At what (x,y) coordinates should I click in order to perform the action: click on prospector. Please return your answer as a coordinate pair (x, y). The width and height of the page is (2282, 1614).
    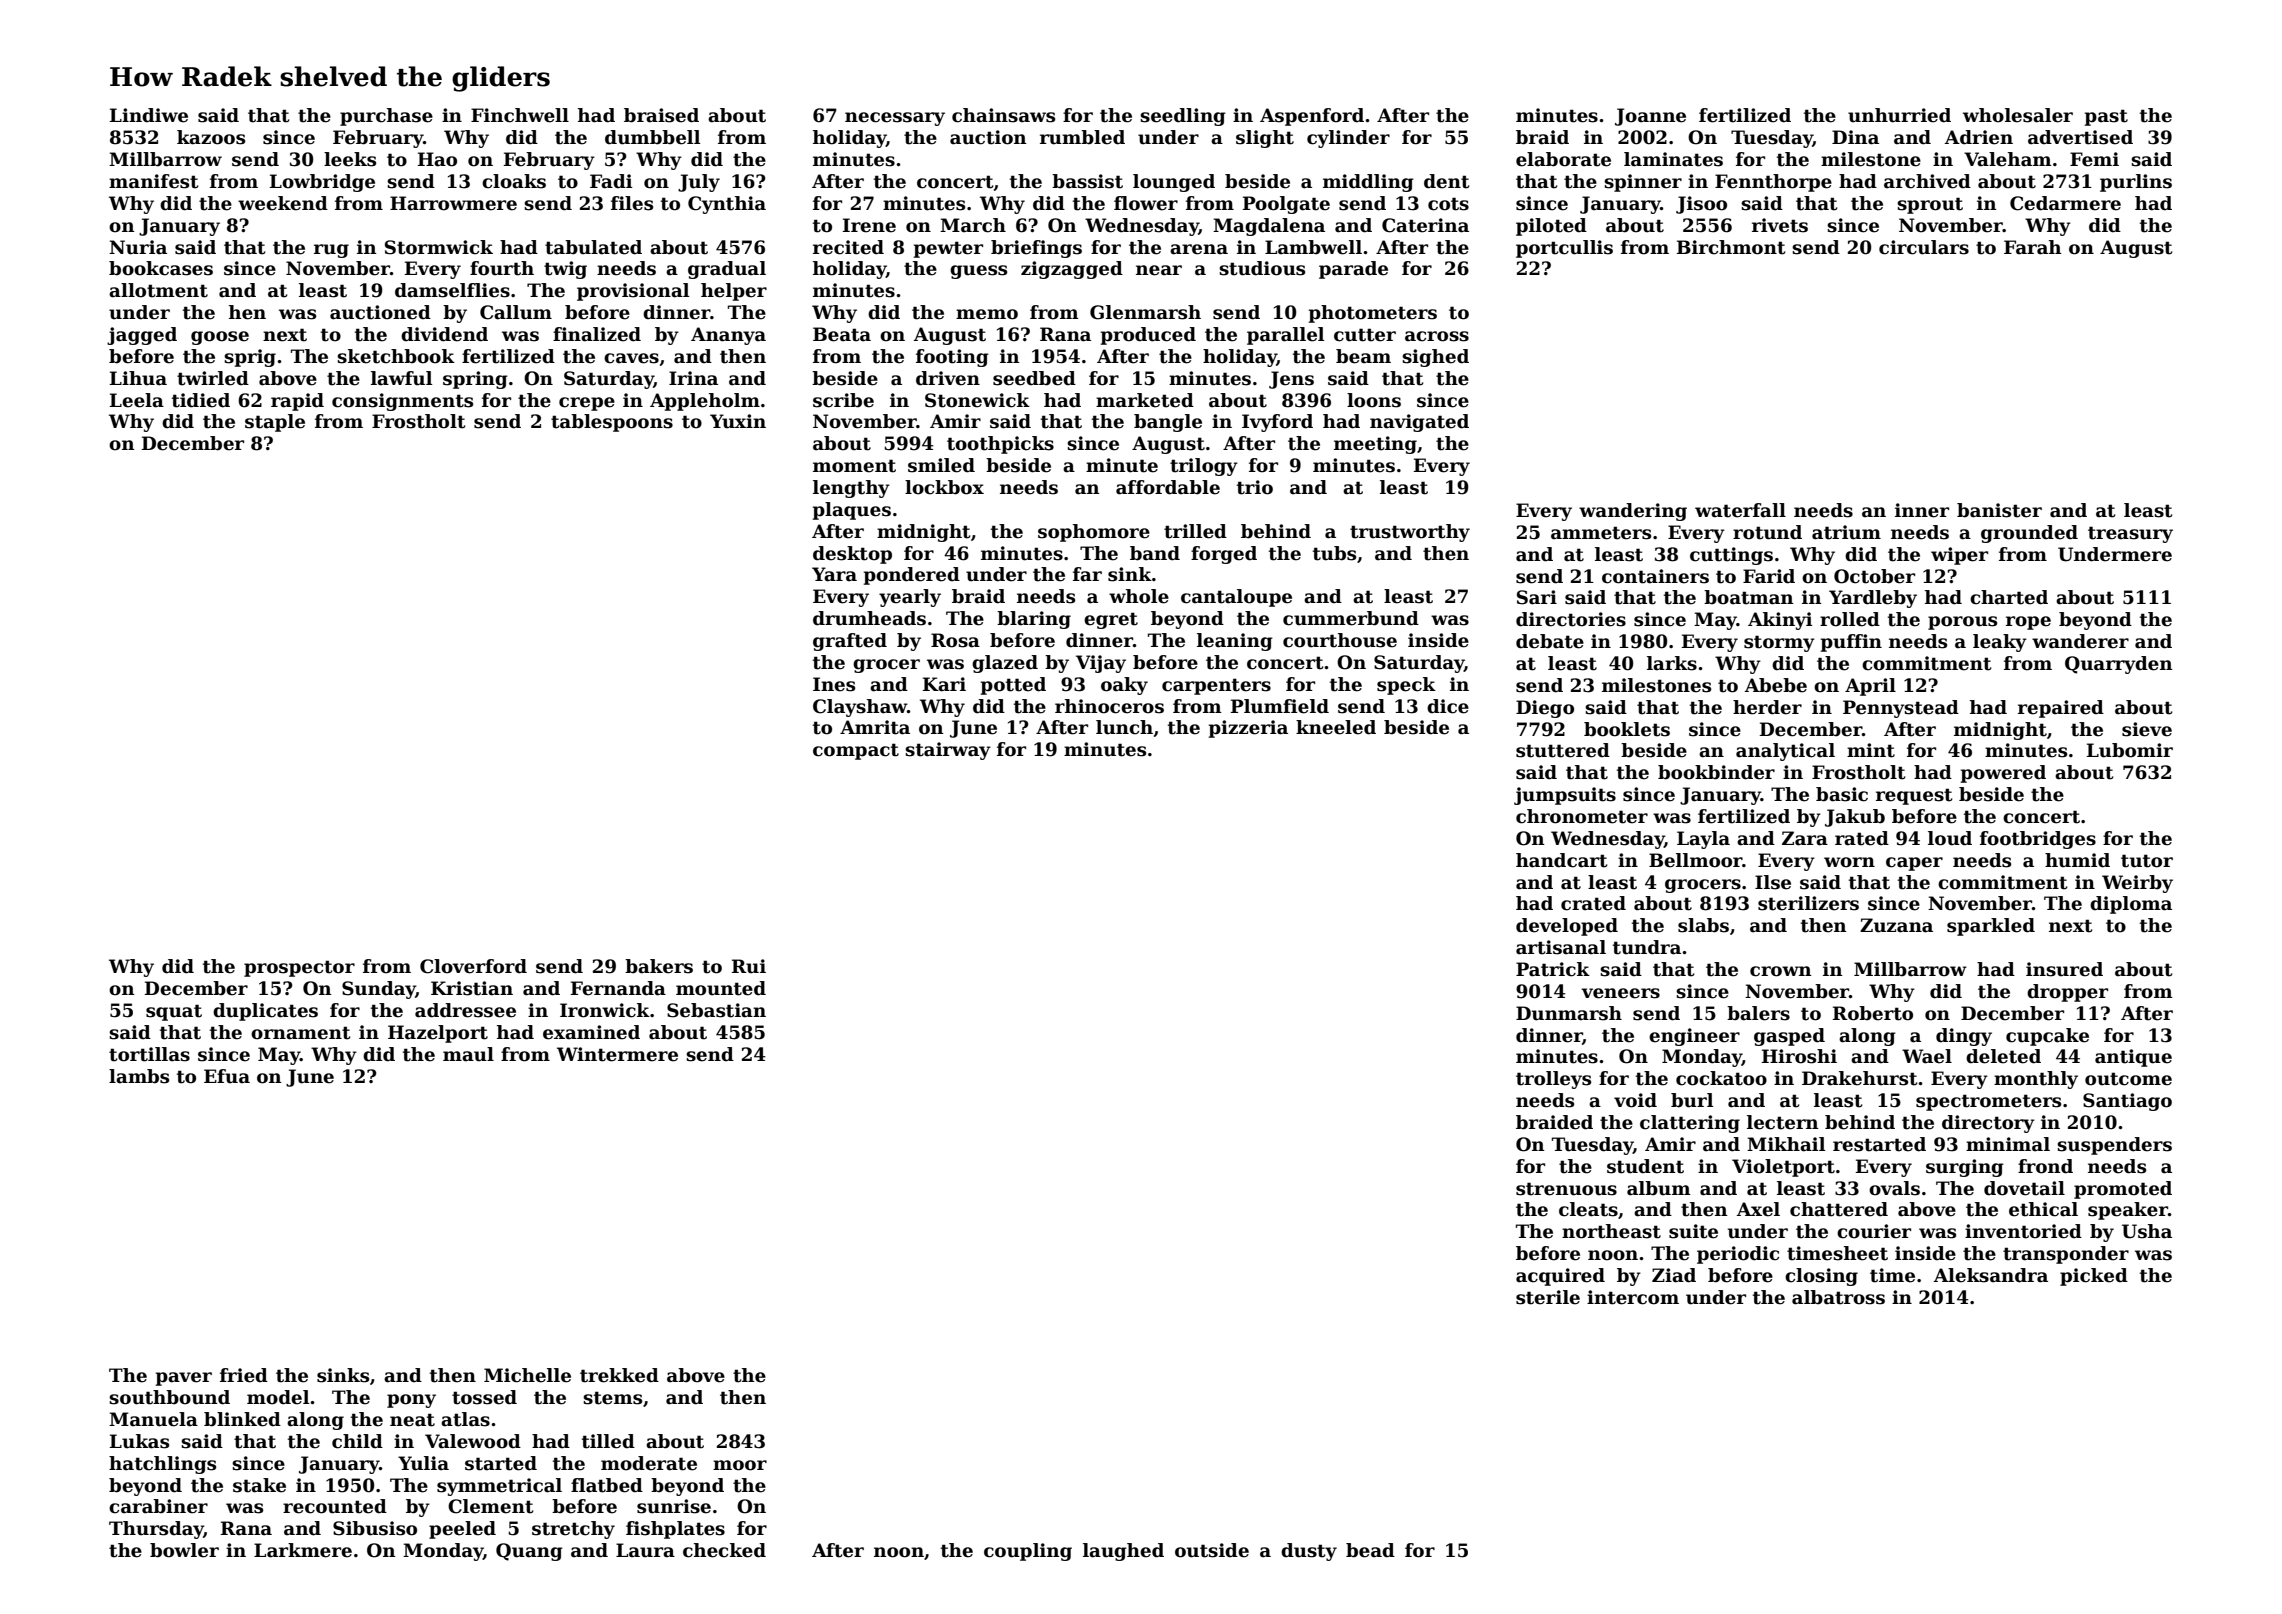
    Looking at the image, I should click on (299, 968).
